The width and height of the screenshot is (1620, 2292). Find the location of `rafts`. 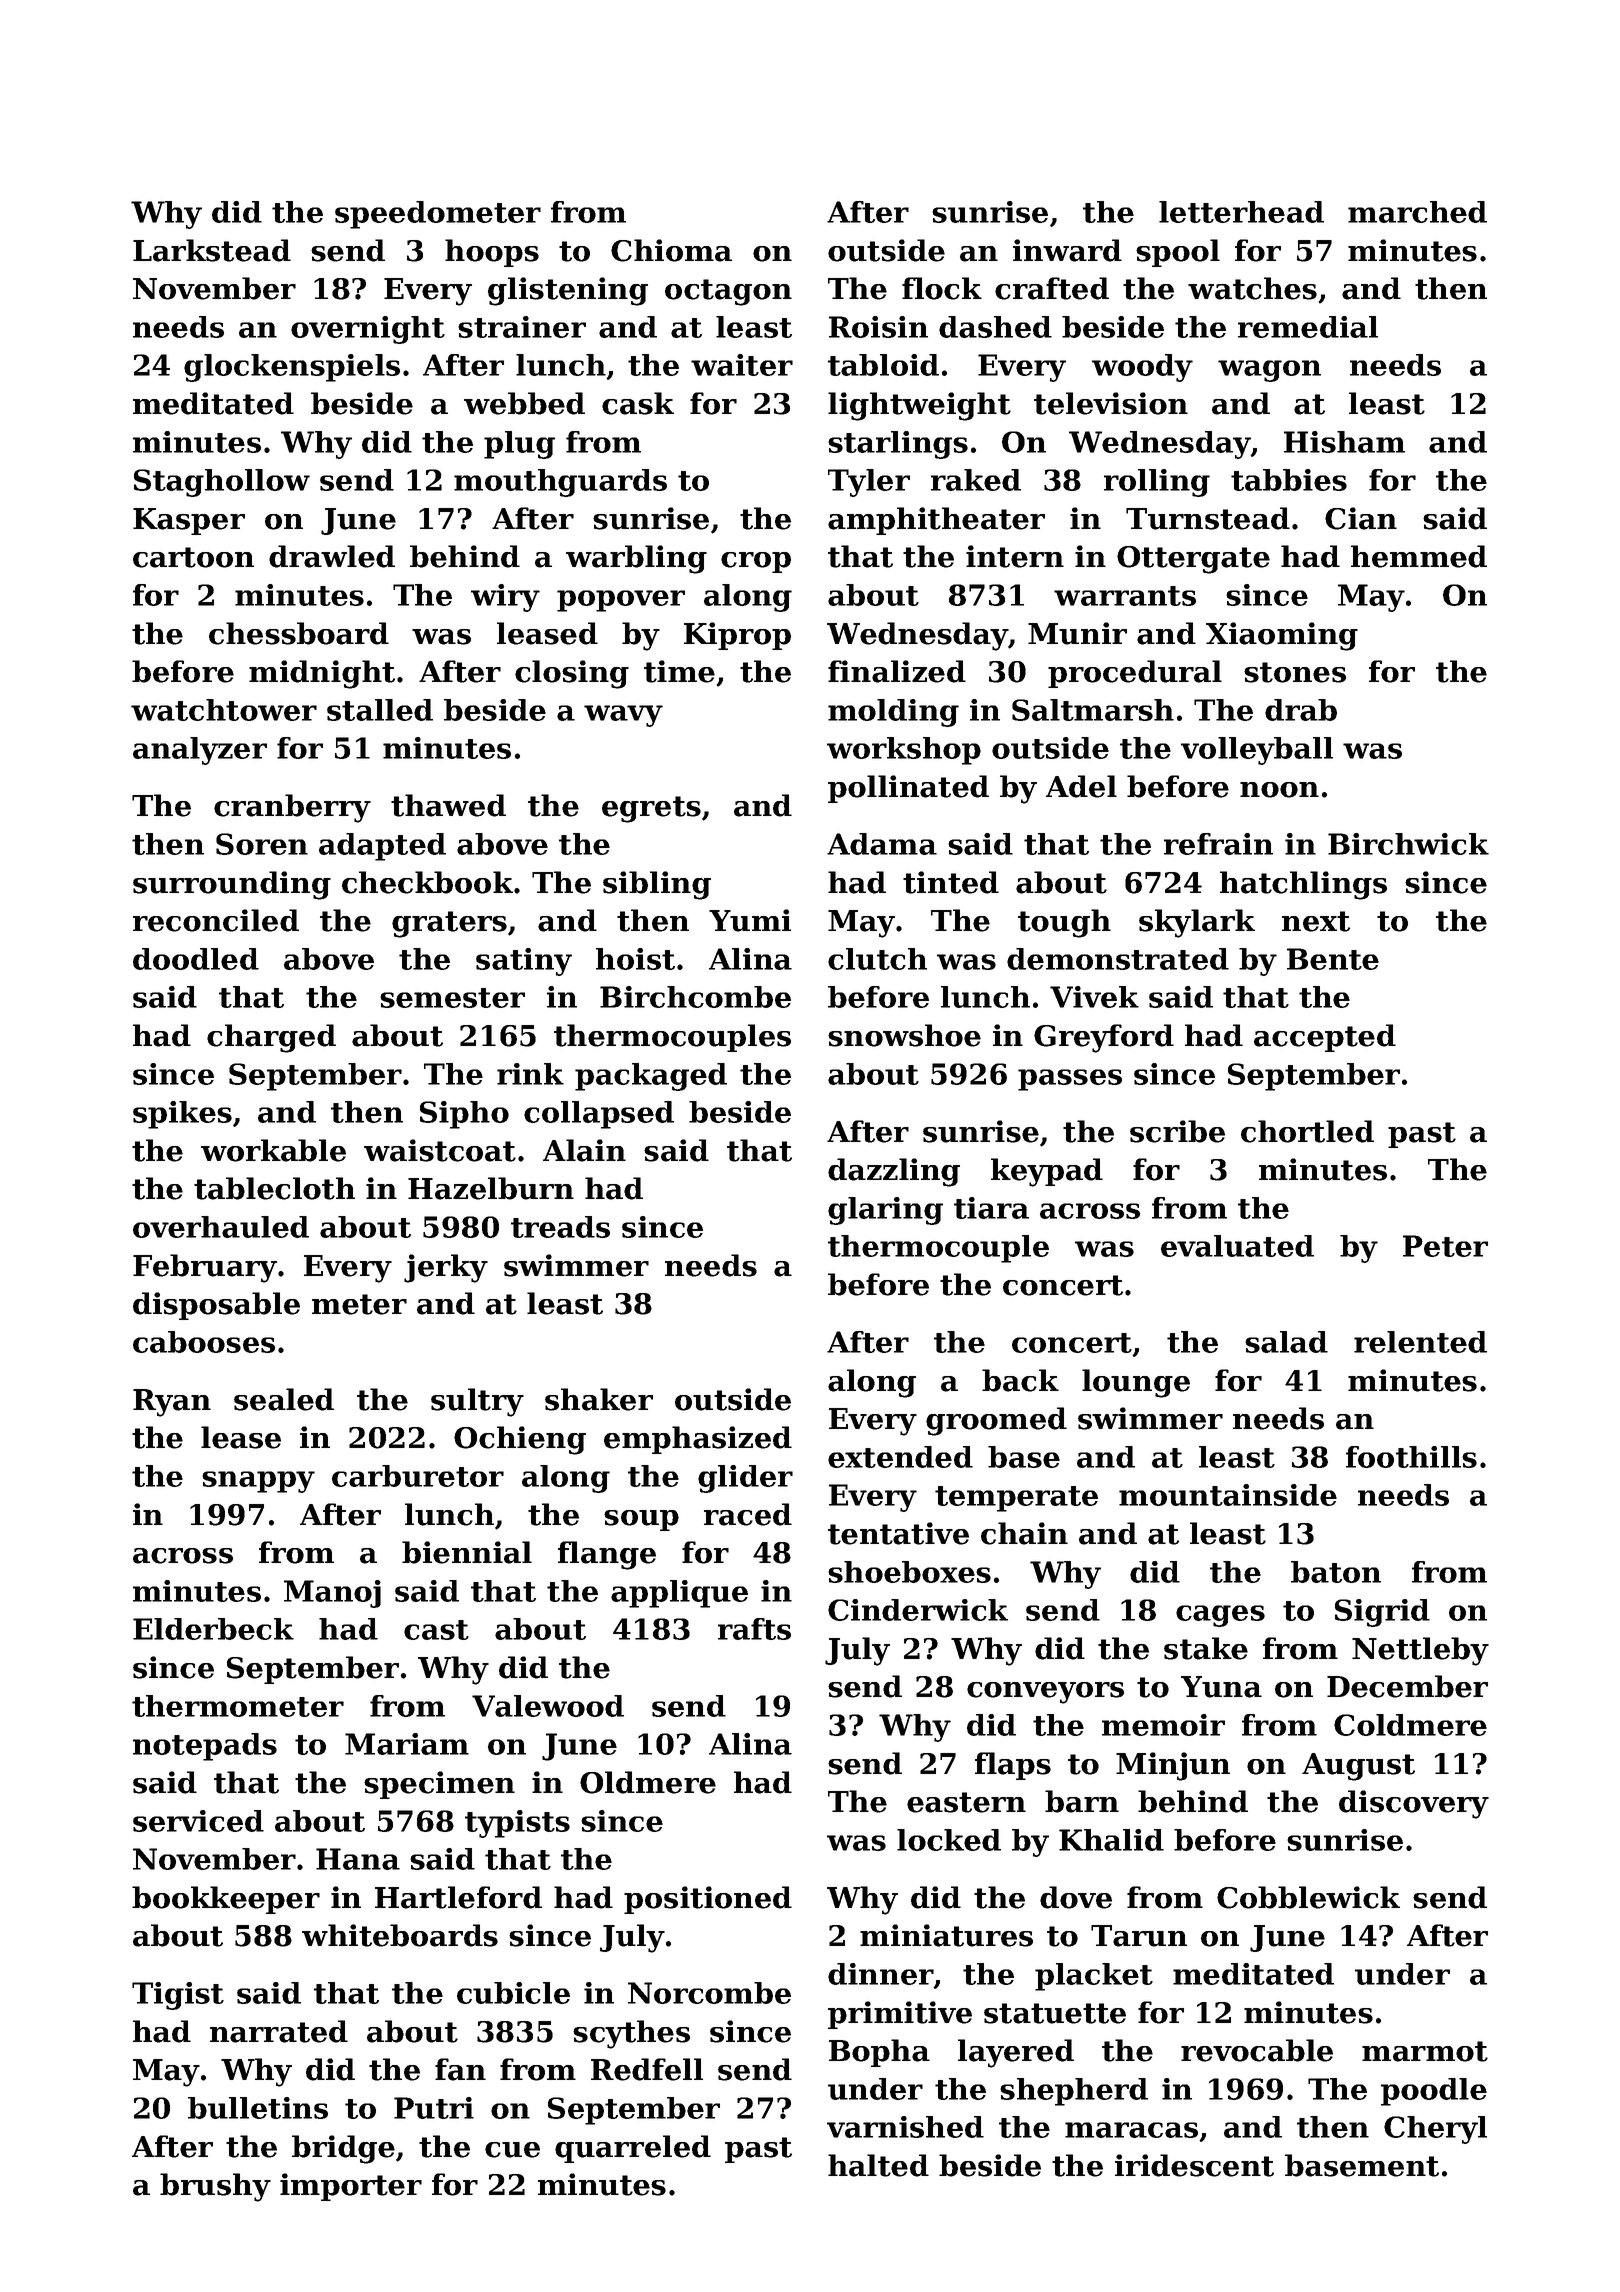

rafts is located at coordinates (754, 1629).
